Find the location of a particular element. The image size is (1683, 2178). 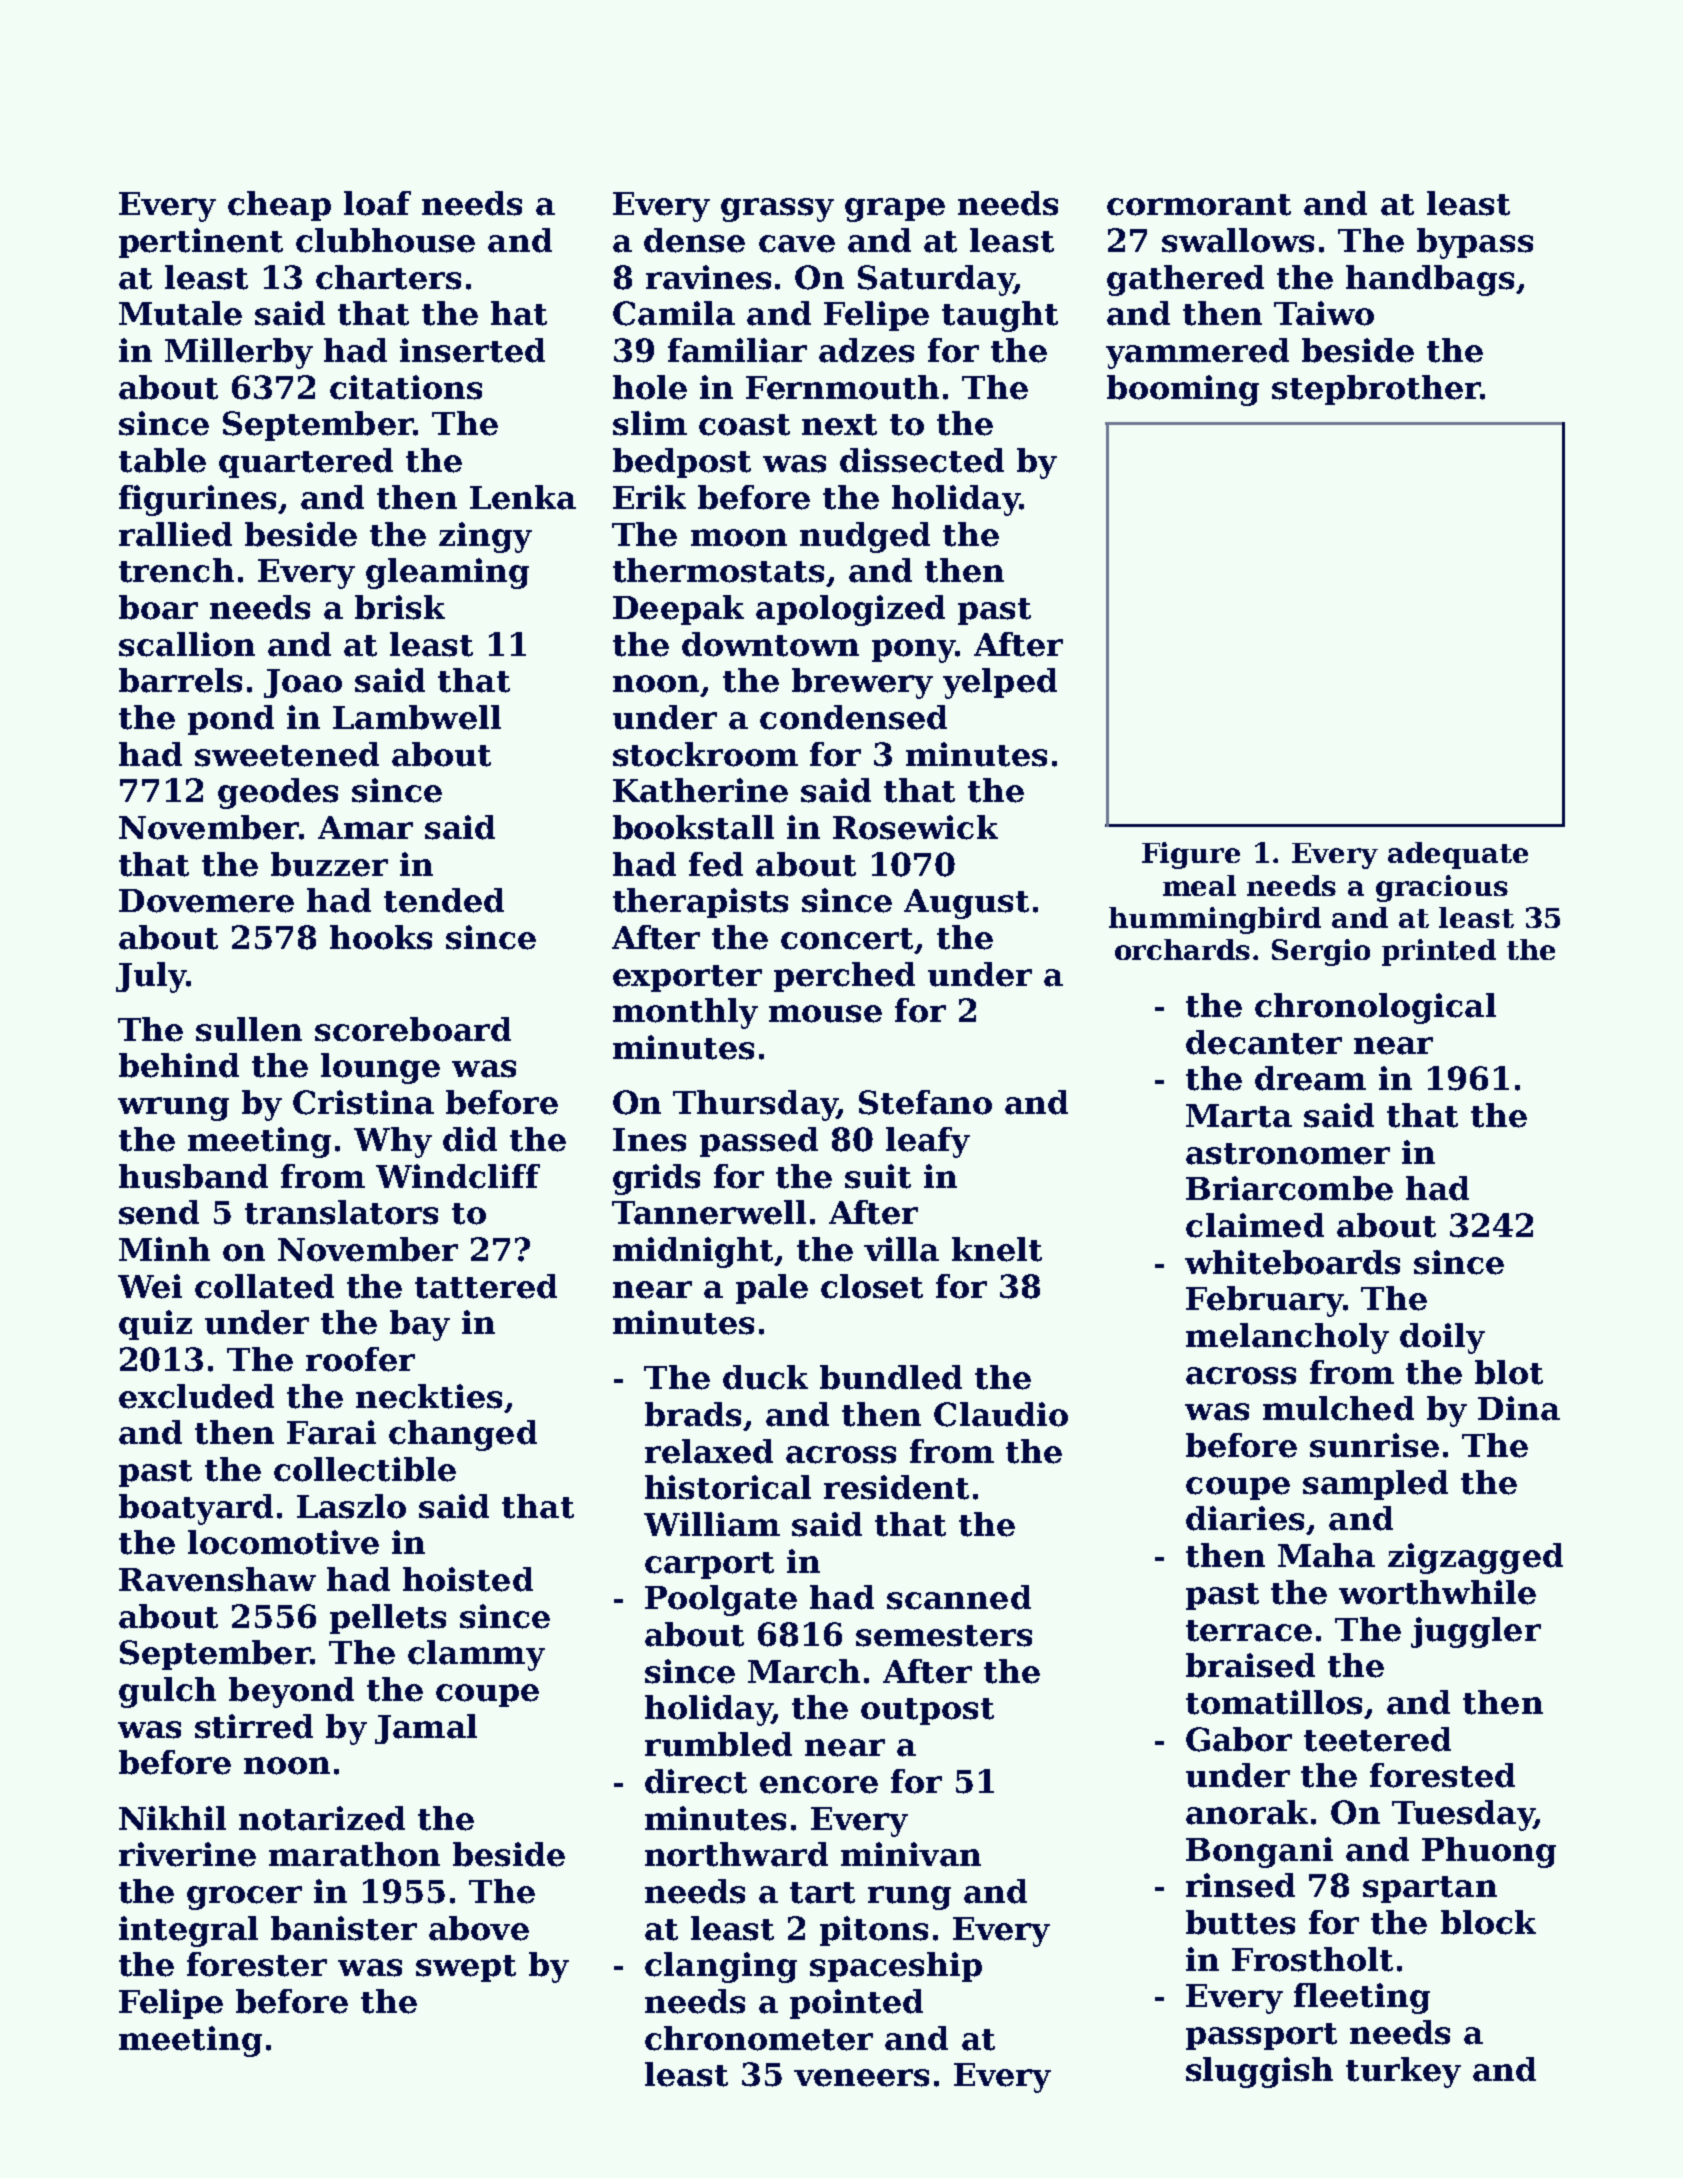

Poolgate is located at coordinates (721, 1600).
